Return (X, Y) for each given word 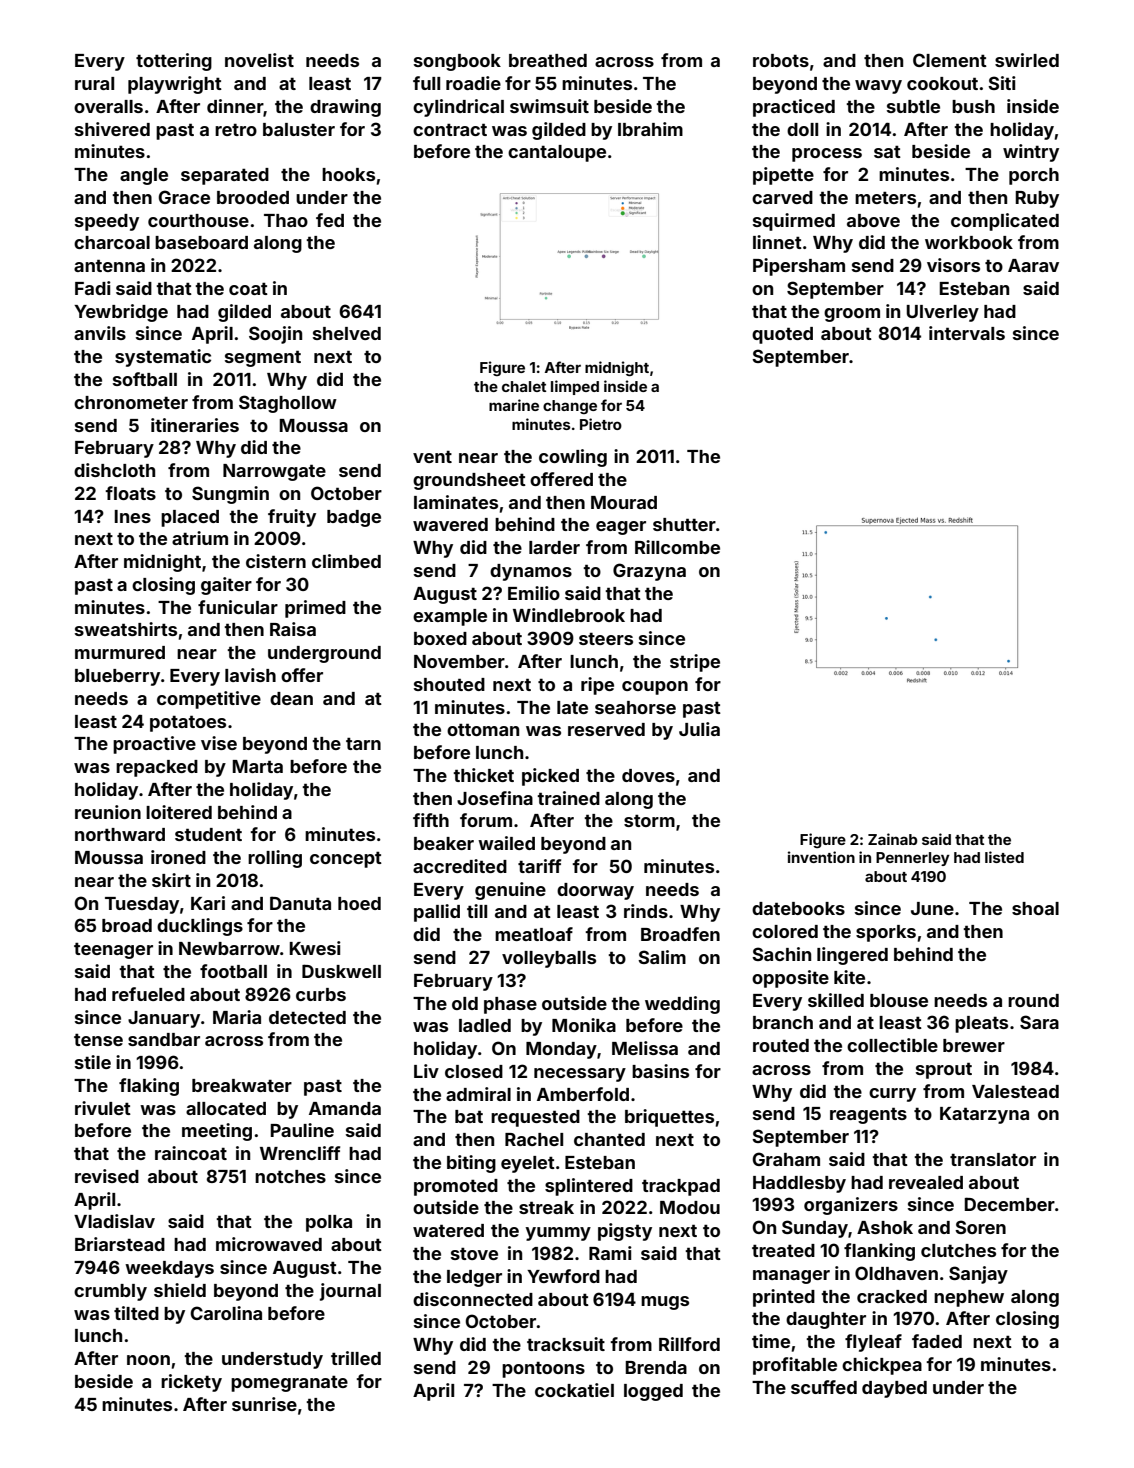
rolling (275, 859)
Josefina (495, 798)
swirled (1027, 60)
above (873, 220)
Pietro (601, 424)
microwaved (269, 1244)
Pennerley (913, 859)
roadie (473, 83)
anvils (100, 333)
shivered (112, 129)
